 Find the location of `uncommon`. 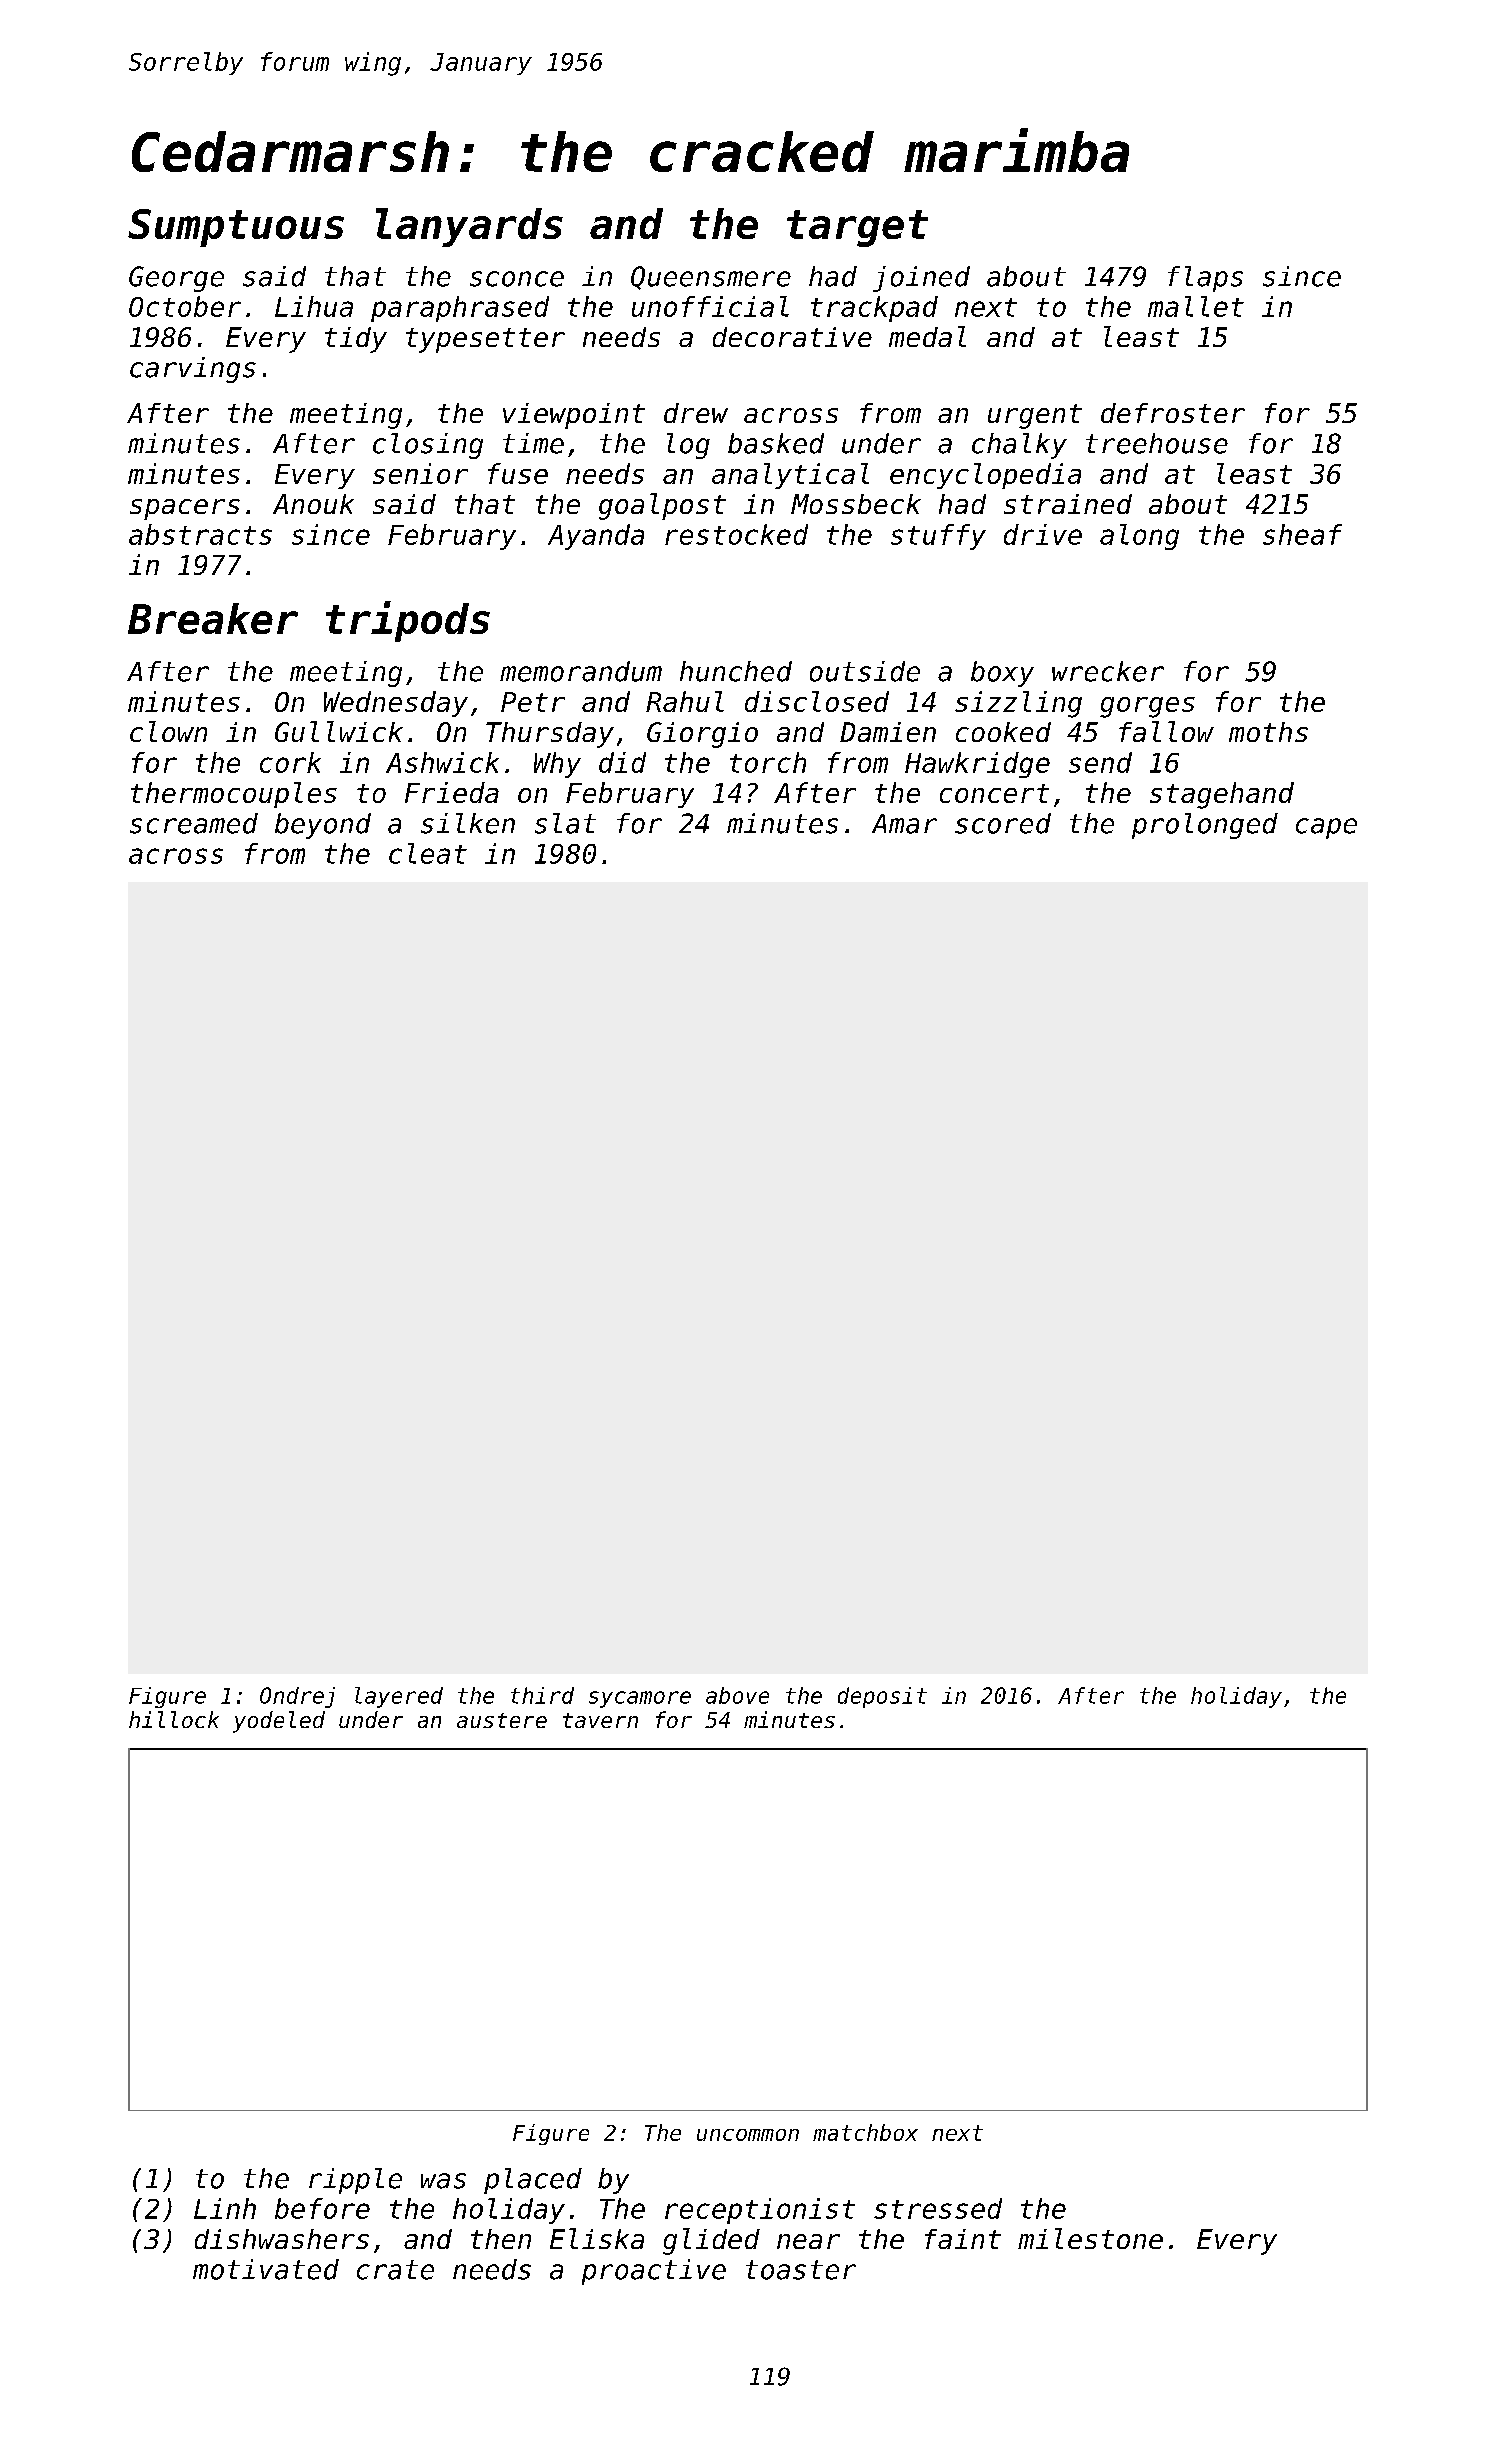

uncommon is located at coordinates (748, 2135).
